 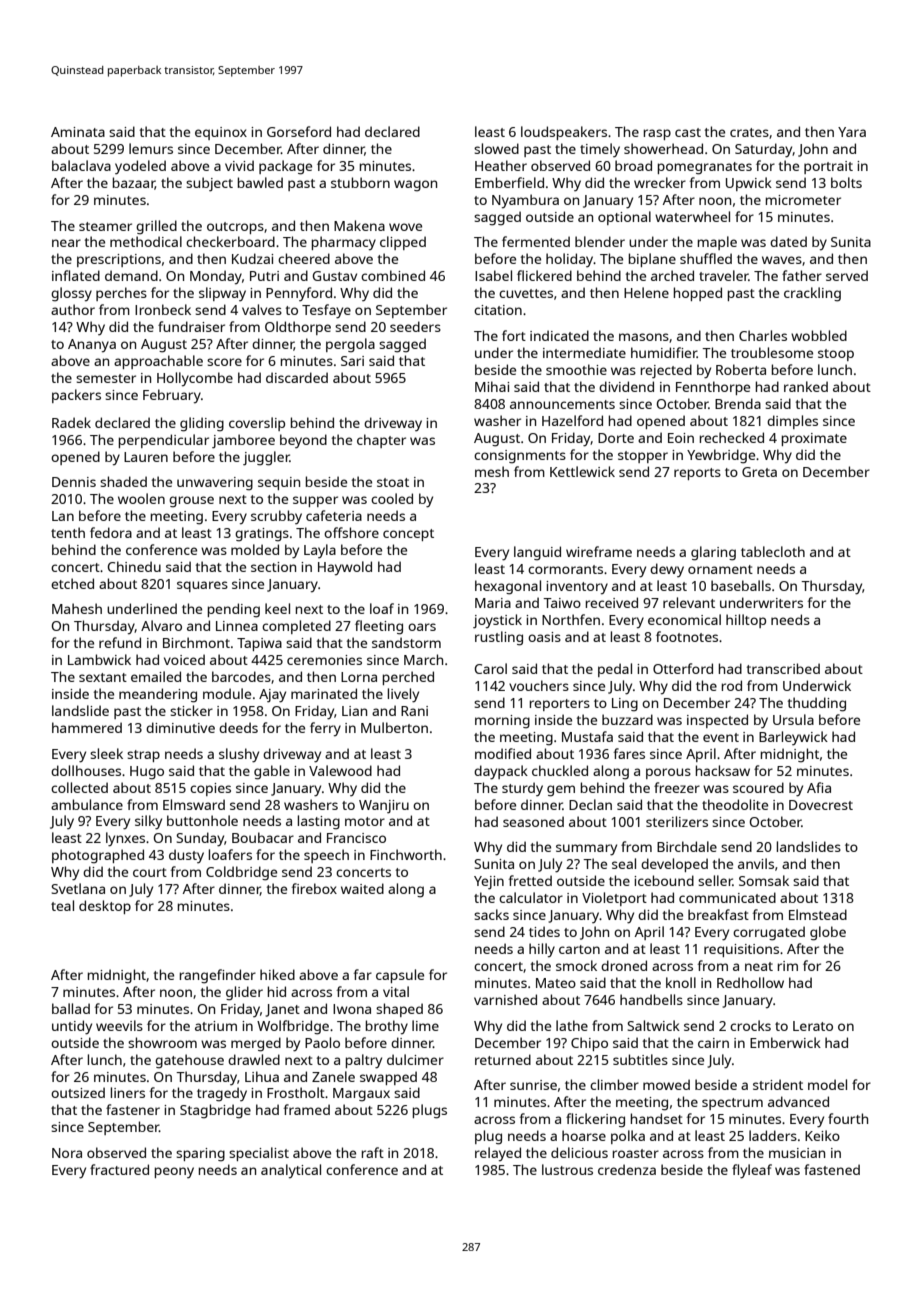 I want to click on crates, so click(x=749, y=132).
